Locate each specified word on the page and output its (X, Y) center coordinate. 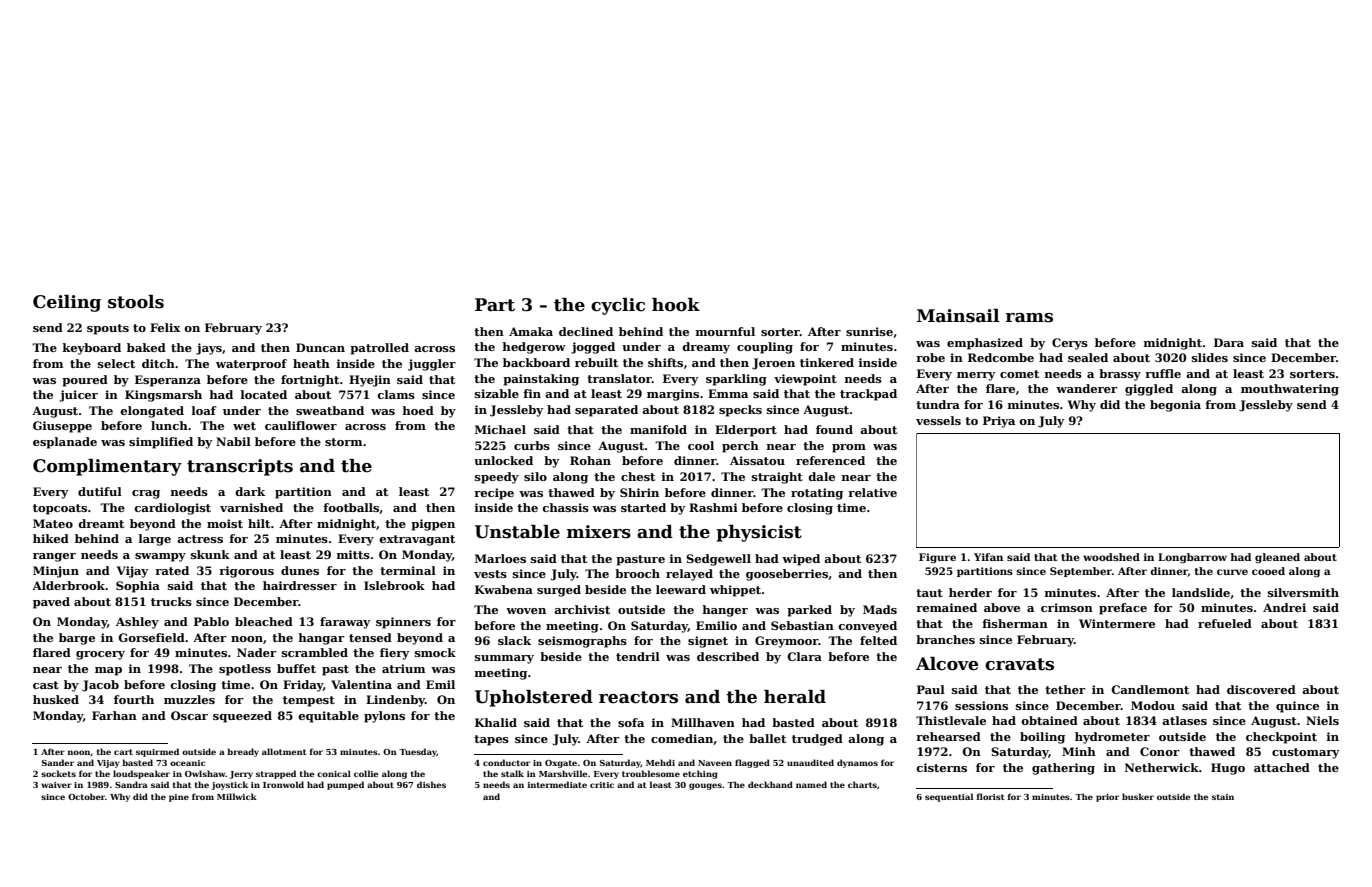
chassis (565, 507)
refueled (1225, 623)
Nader (257, 652)
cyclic (618, 306)
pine (179, 798)
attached (1282, 767)
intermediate (557, 784)
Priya (999, 422)
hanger (725, 611)
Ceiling (67, 303)
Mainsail (958, 316)
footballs (351, 507)
